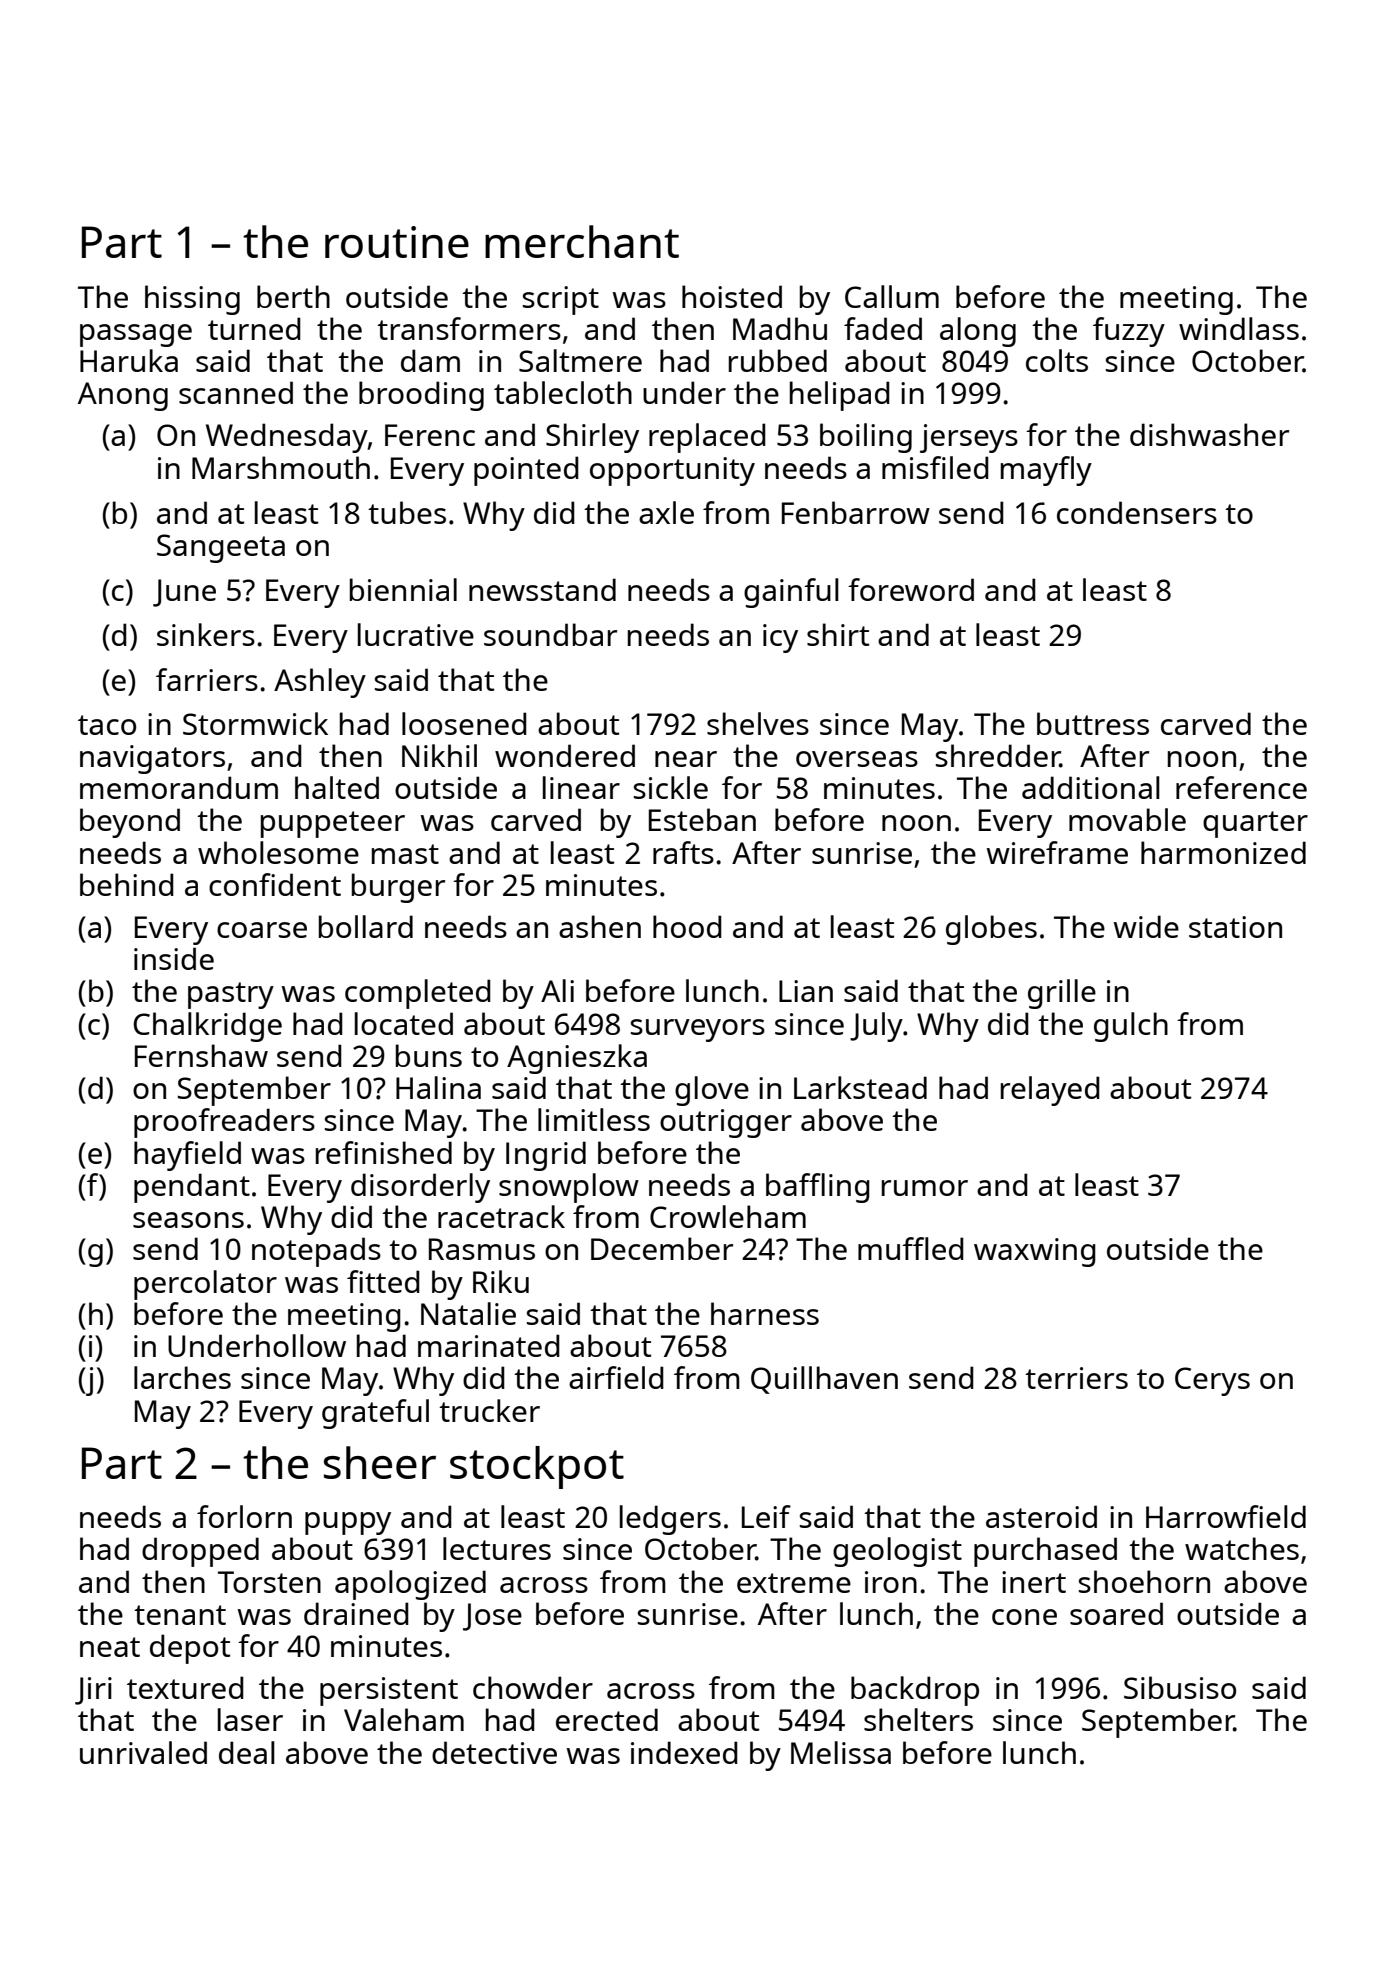 Image resolution: width=1386 pixels, height=1969 pixels. I want to click on refinished, so click(384, 1152).
